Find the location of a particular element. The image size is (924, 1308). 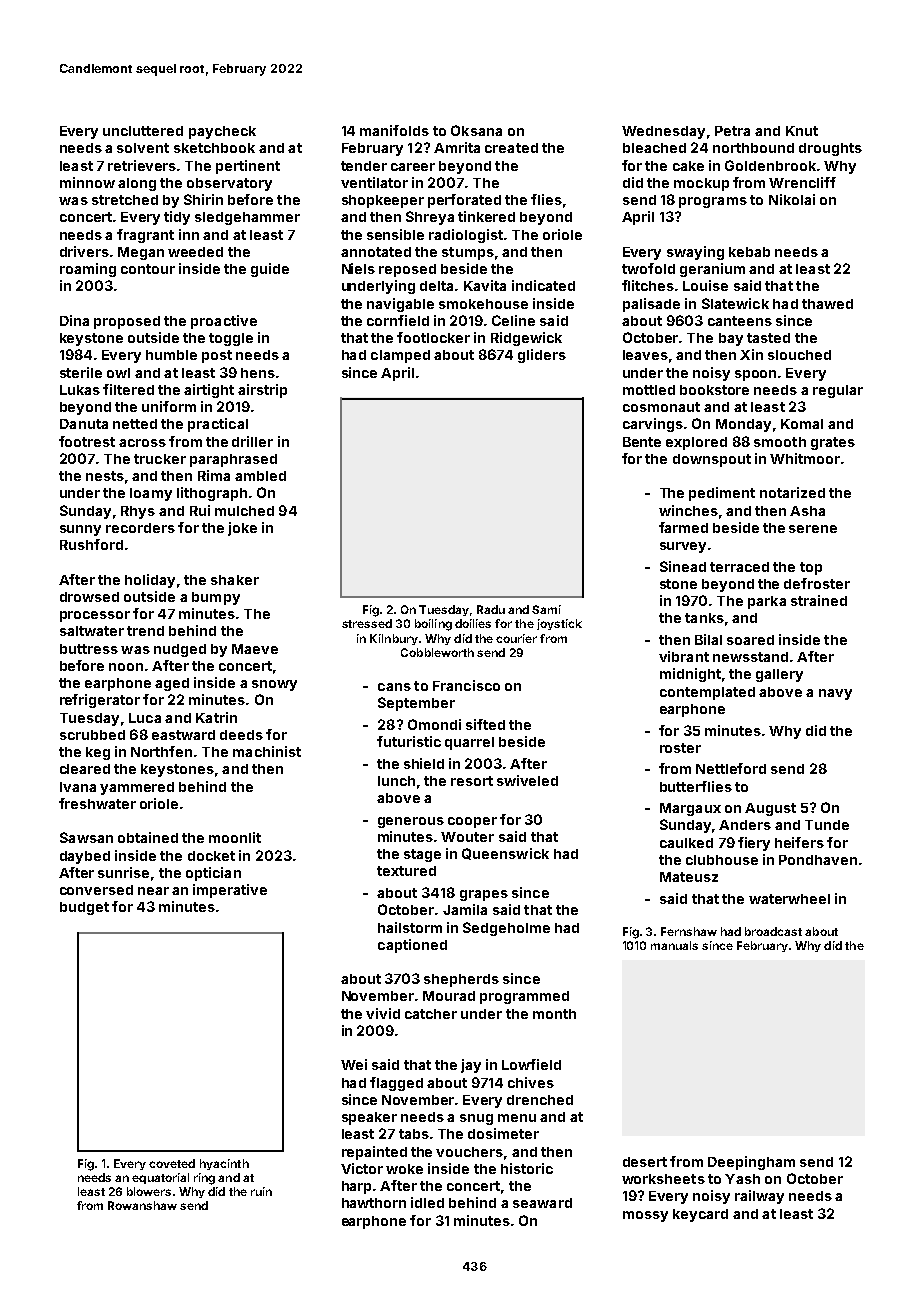

Nettleford is located at coordinates (731, 768).
